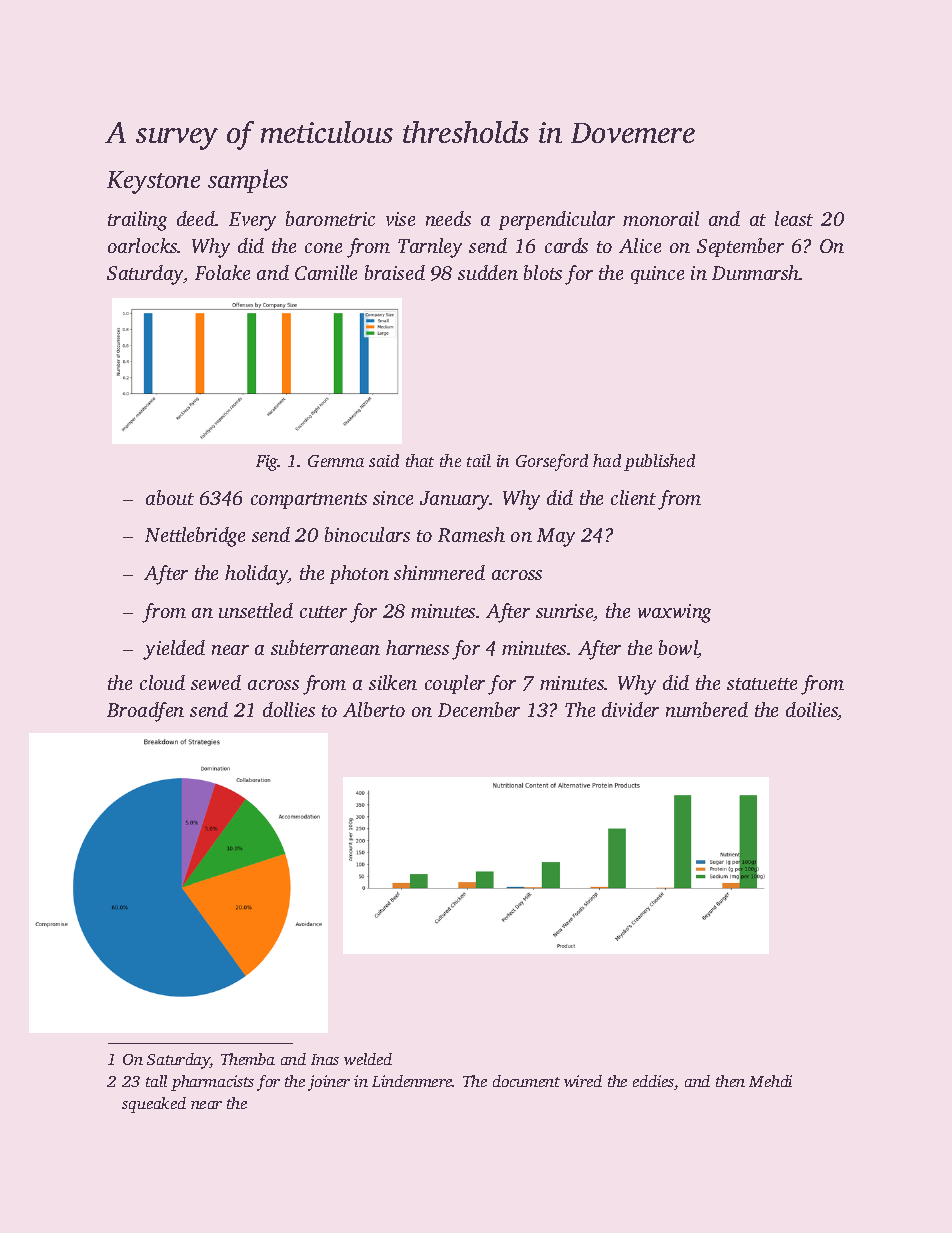 This page has width=952, height=1233. Describe the element at coordinates (170, 497) in the page. I see `about` at that location.
